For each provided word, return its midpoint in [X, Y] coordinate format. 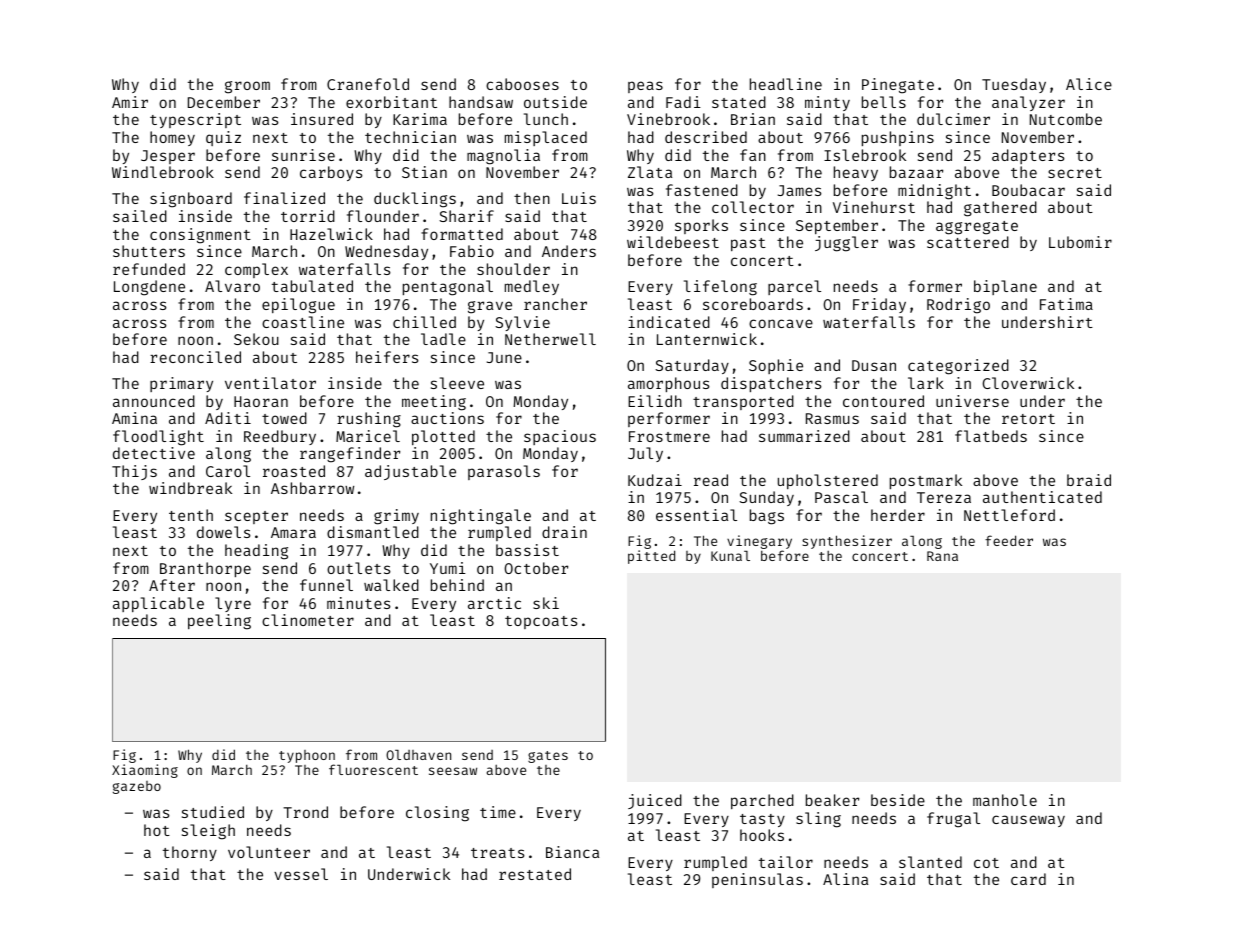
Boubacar [1028, 190]
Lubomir [1080, 242]
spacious [560, 437]
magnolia [503, 157]
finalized [284, 198]
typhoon [307, 756]
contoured [883, 401]
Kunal [730, 556]
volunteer [269, 852]
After [172, 585]
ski [546, 603]
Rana [942, 556]
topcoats [541, 622]
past [748, 244]
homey [172, 138]
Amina [134, 418]
